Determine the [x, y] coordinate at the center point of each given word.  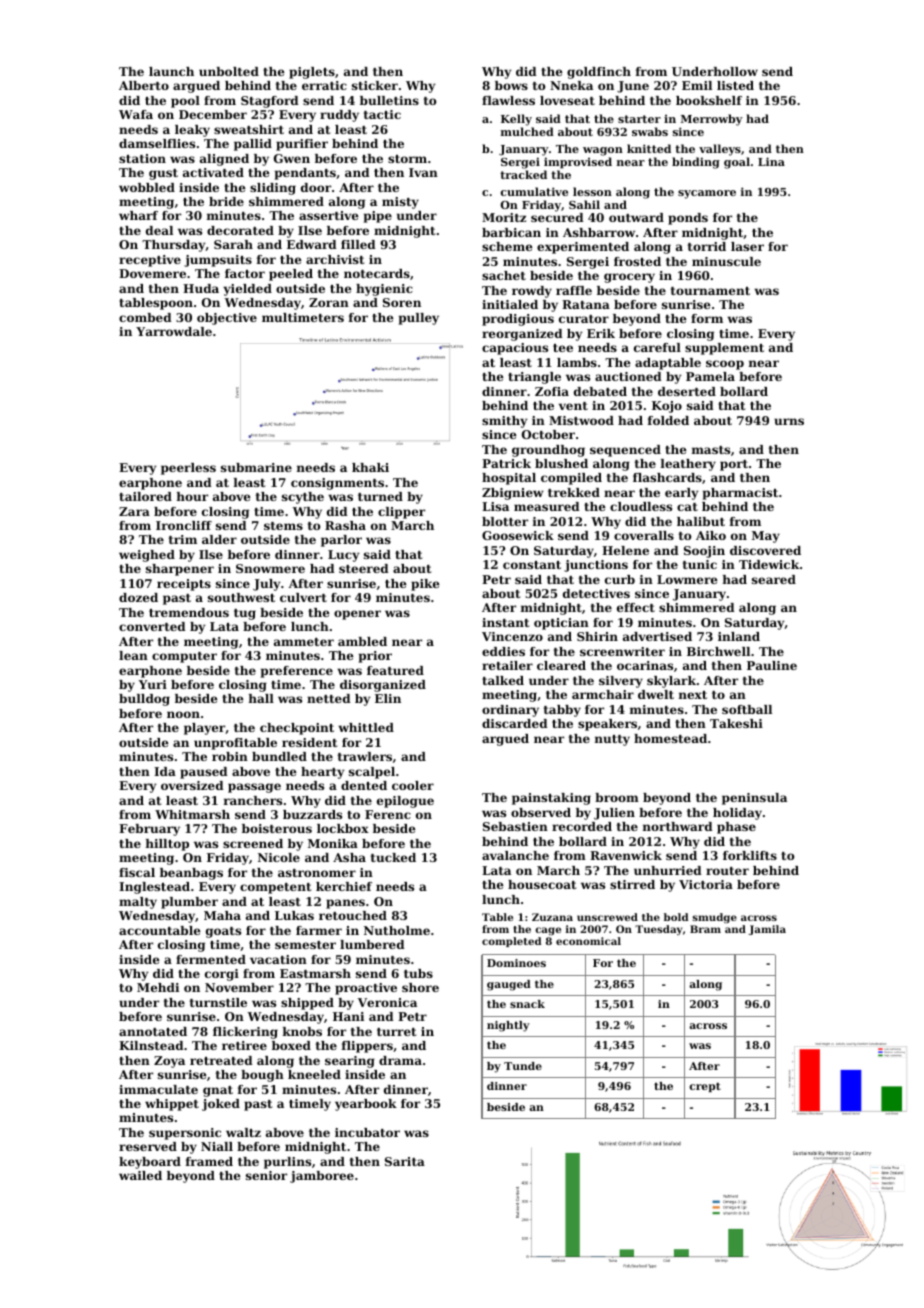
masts [711, 450]
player [204, 729]
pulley [419, 319]
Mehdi [158, 987]
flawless [508, 100]
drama [400, 1060]
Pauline [772, 665]
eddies [503, 651]
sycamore [707, 194]
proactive [366, 989]
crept [705, 1087]
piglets [312, 73]
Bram [705, 929]
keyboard [150, 1163]
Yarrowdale [174, 331]
